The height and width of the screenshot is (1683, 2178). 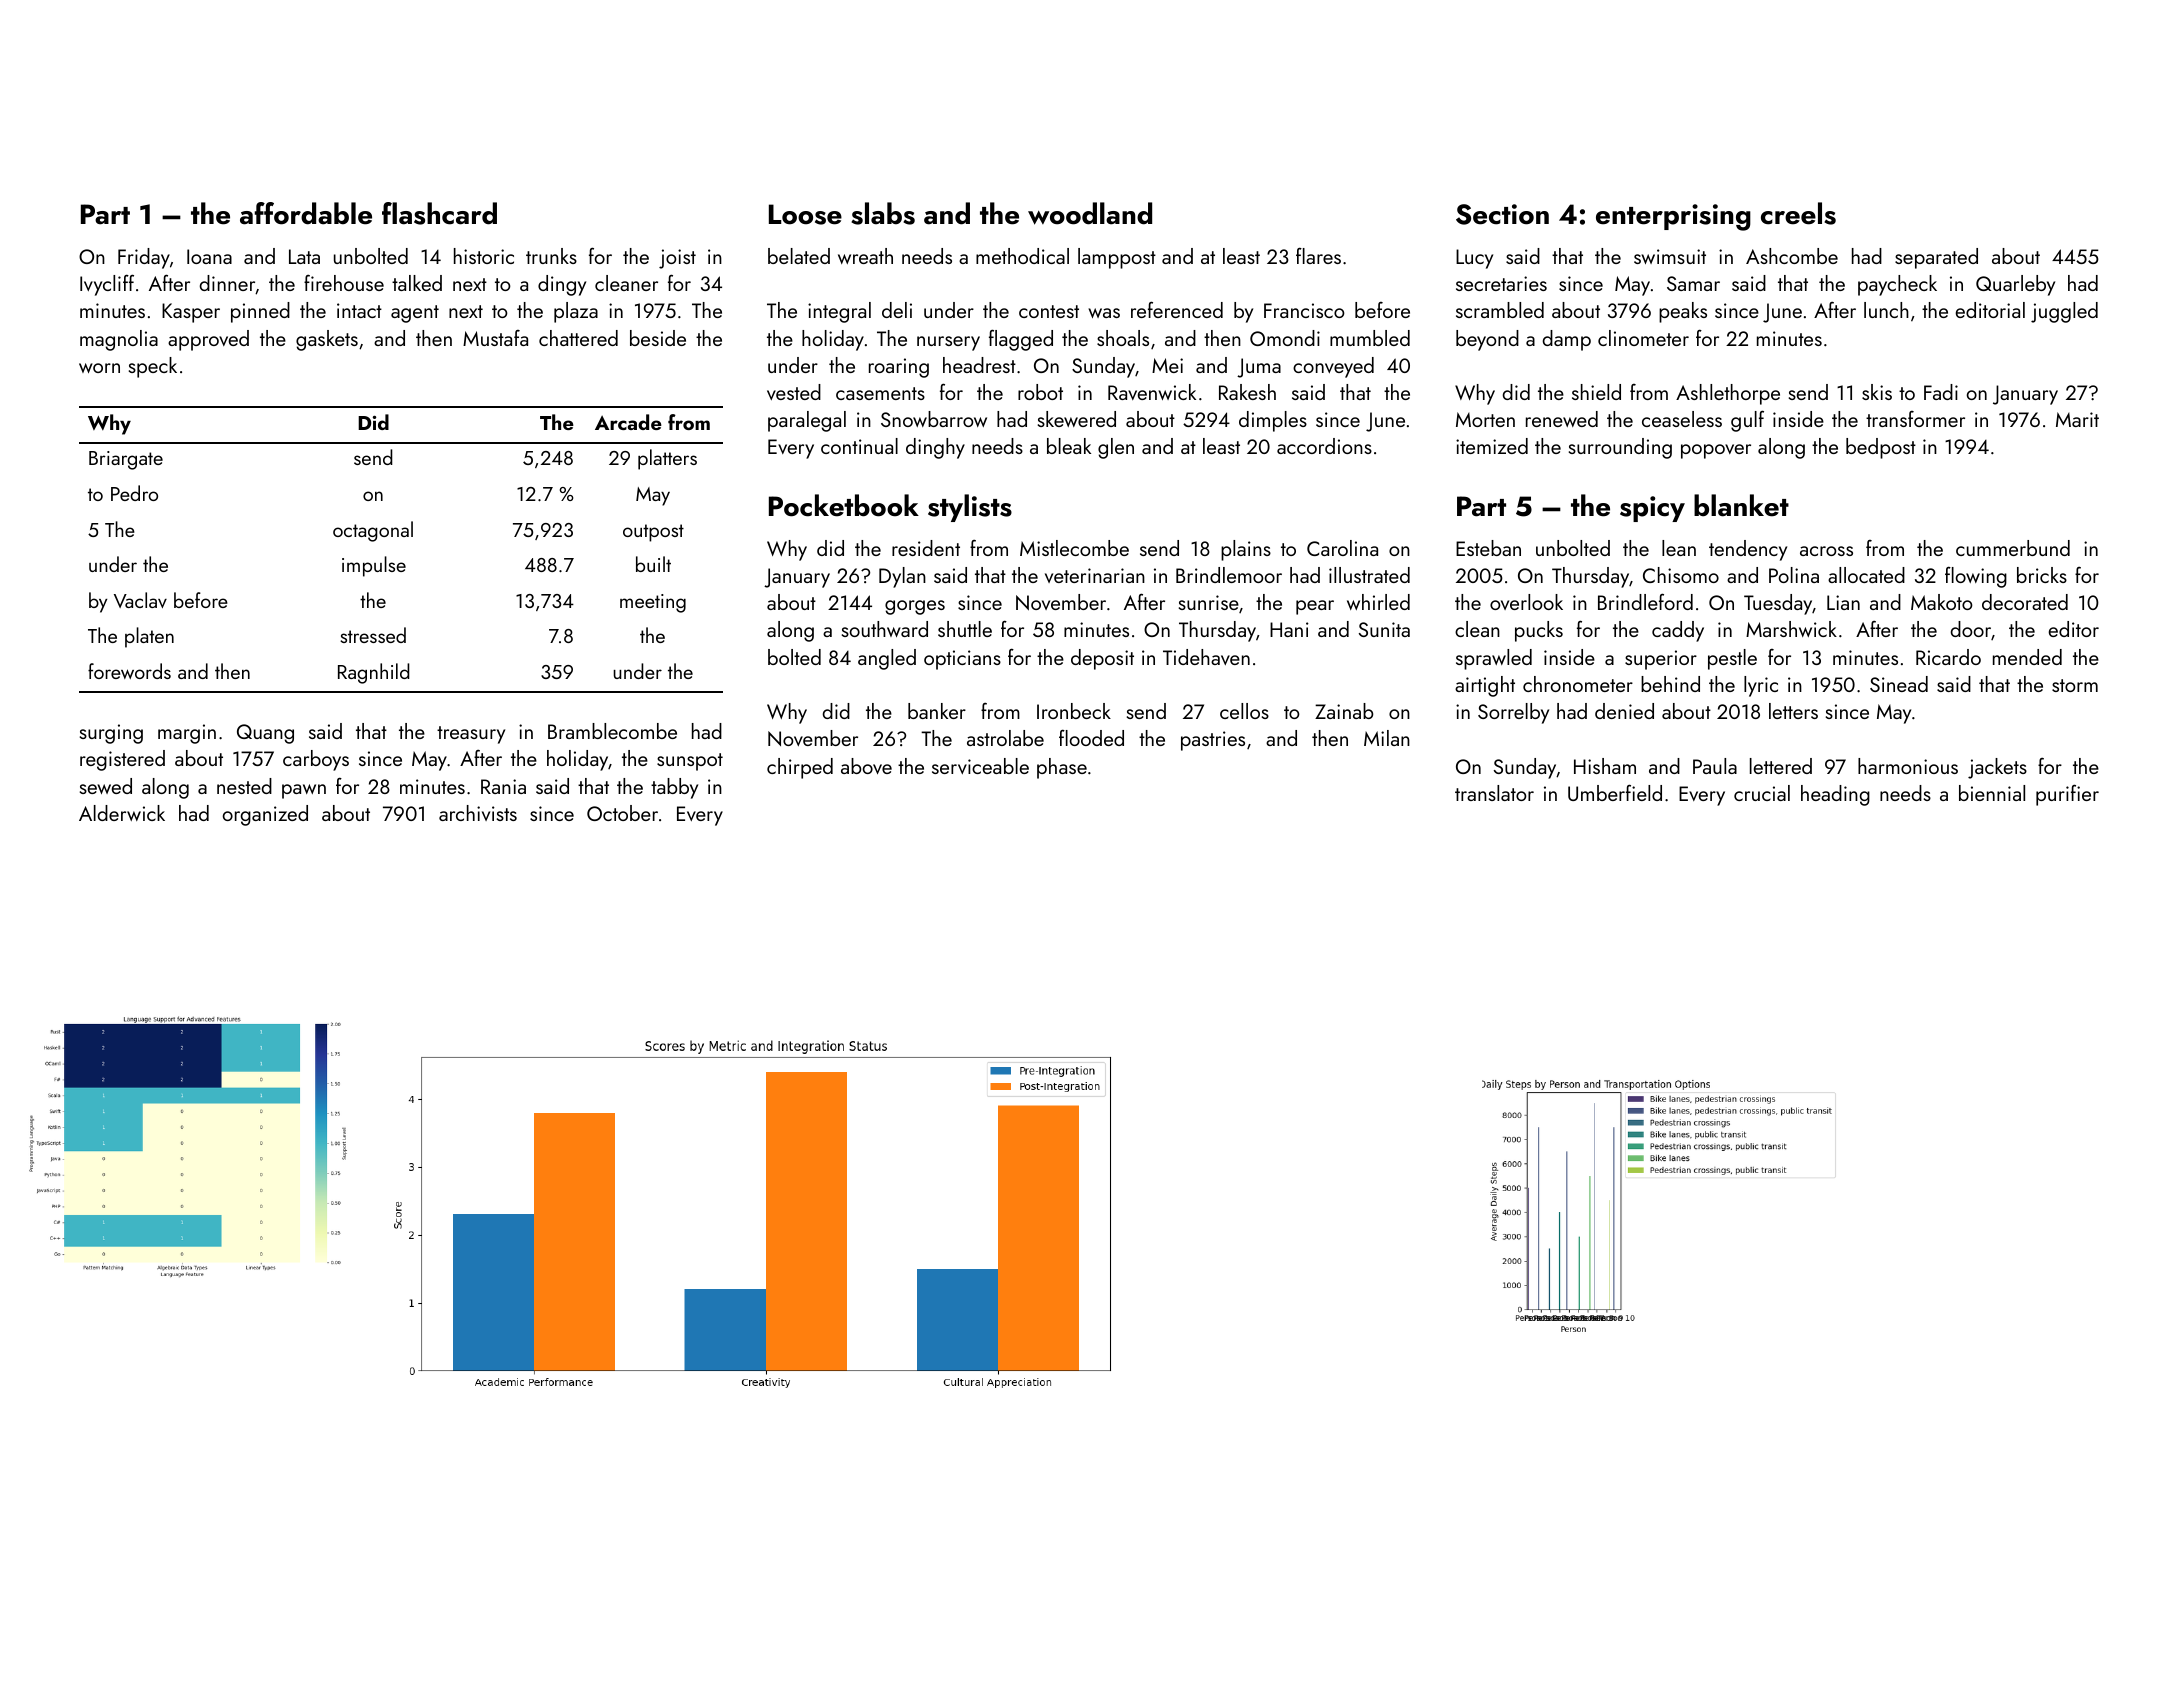 What do you see at coordinates (304, 256) in the screenshot?
I see `Lata` at bounding box center [304, 256].
